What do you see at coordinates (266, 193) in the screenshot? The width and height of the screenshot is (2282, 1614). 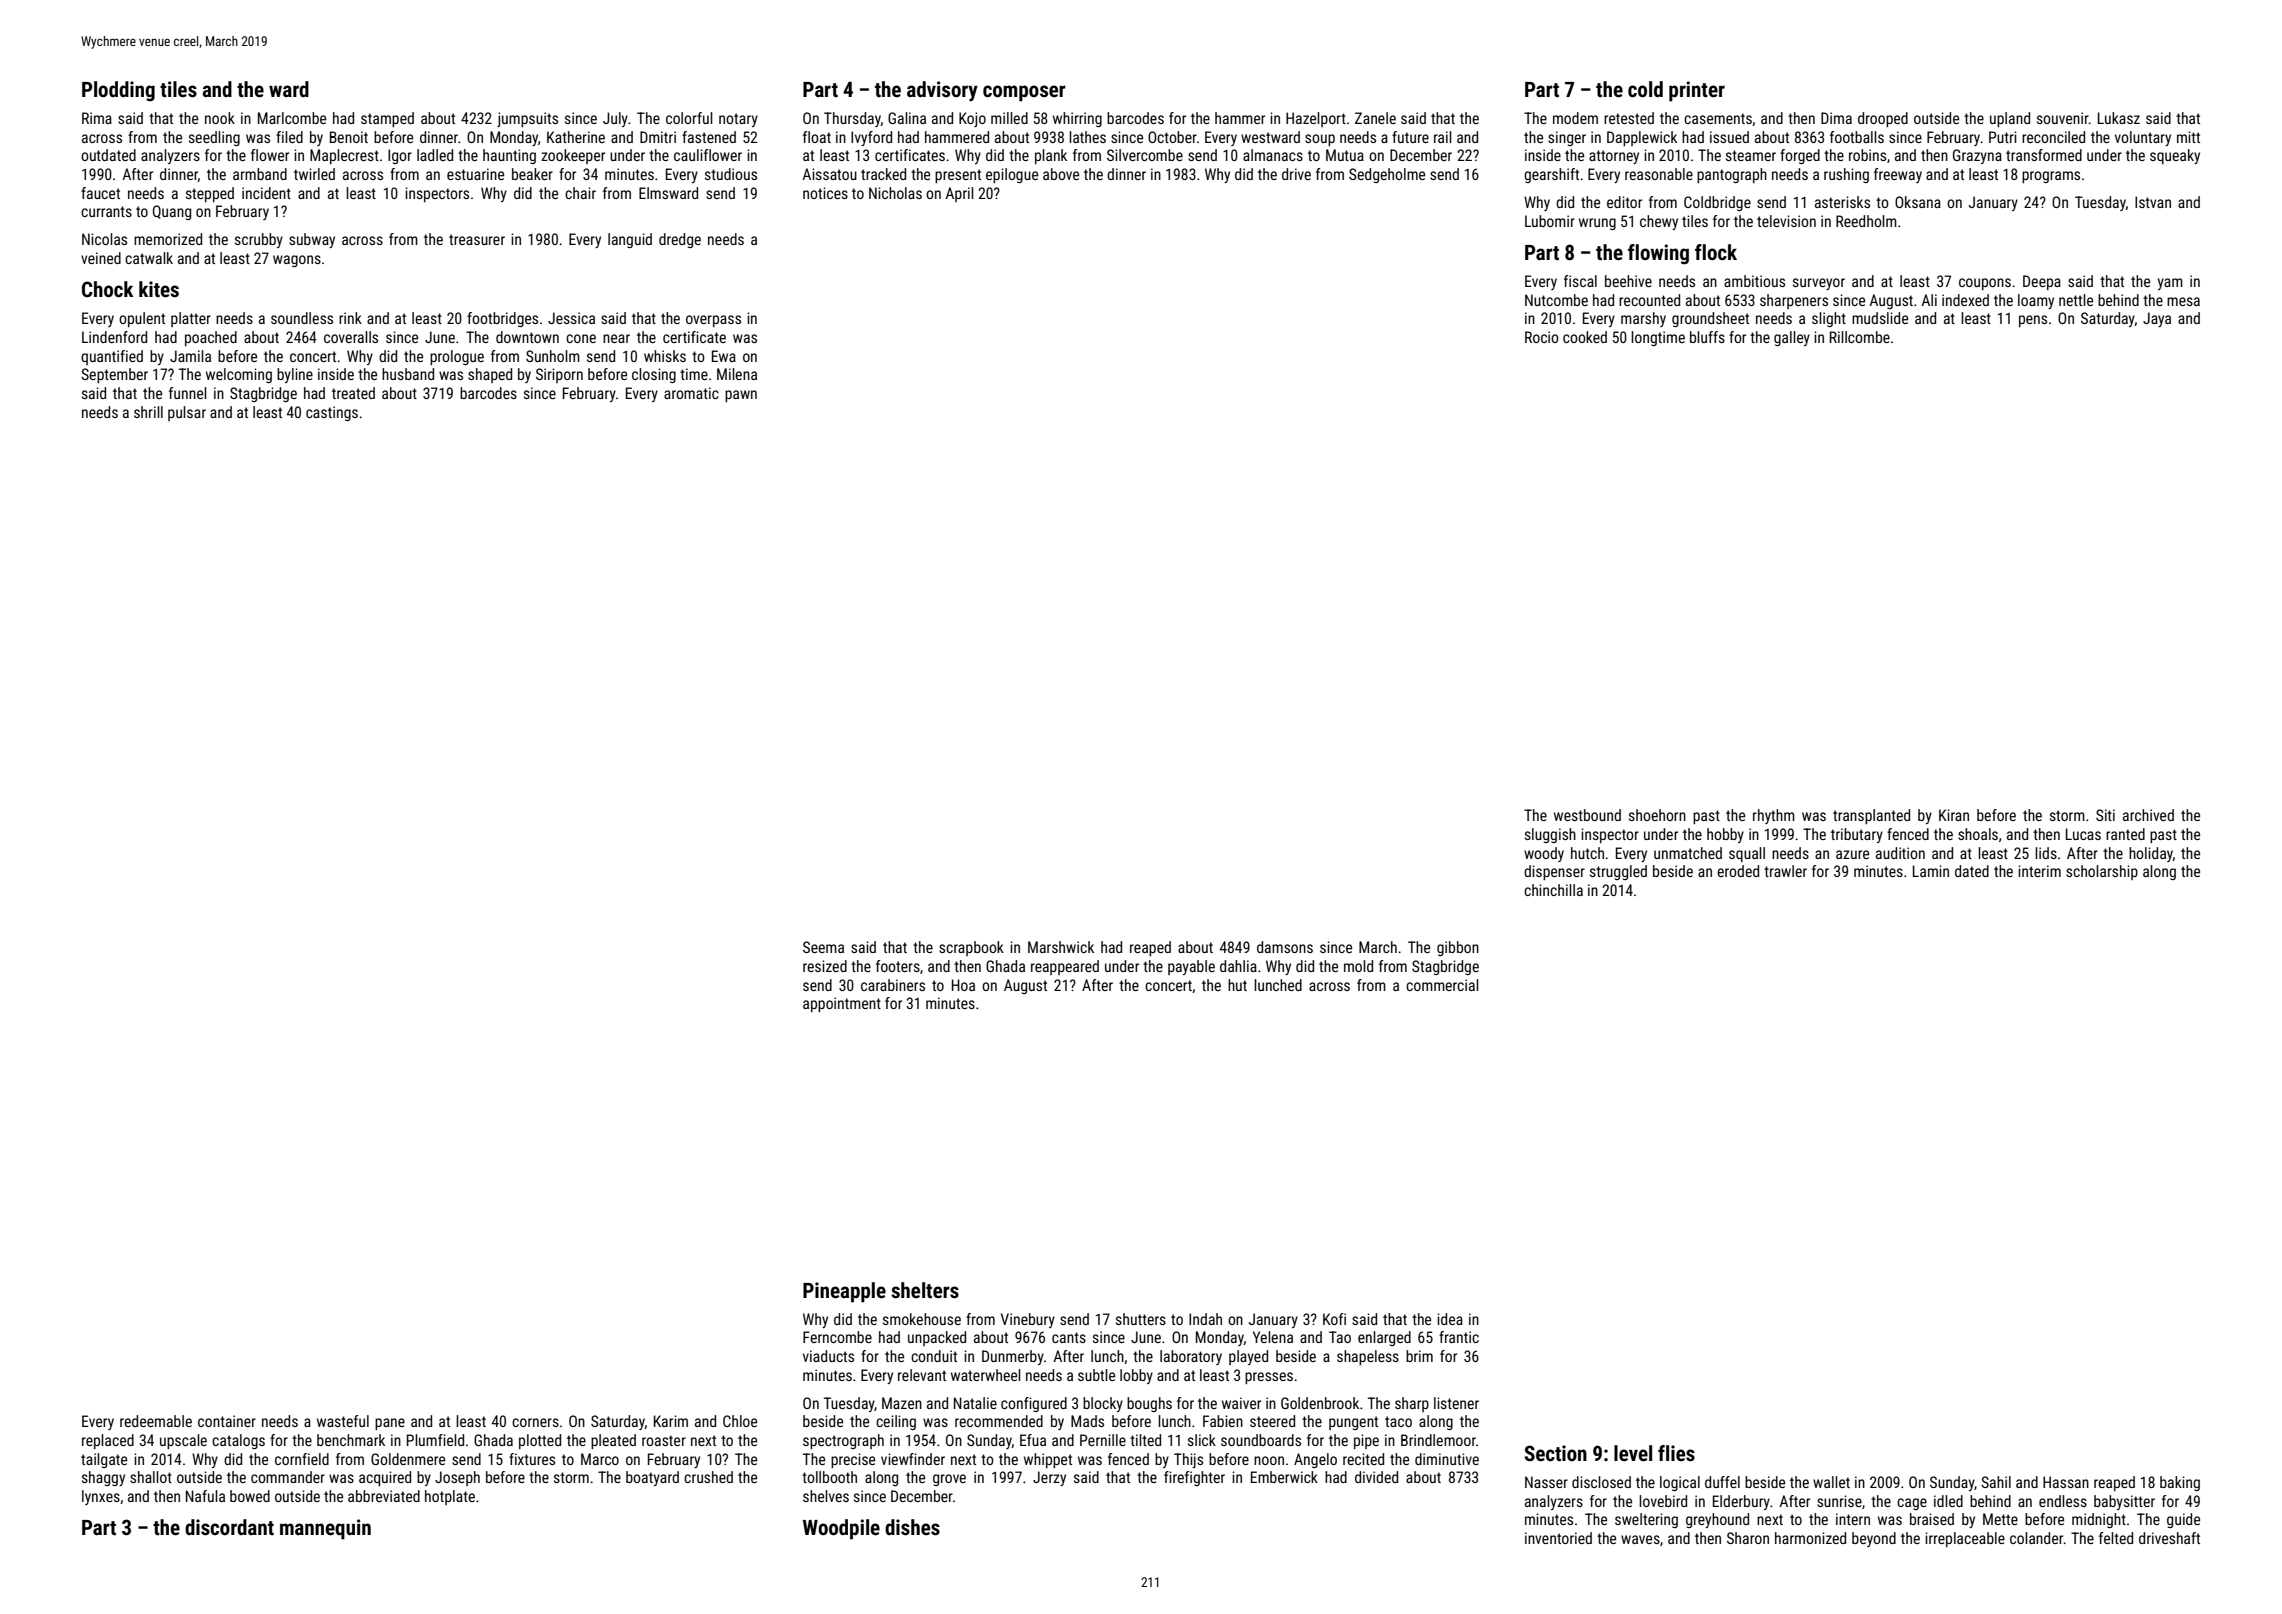 I see `incident` at bounding box center [266, 193].
